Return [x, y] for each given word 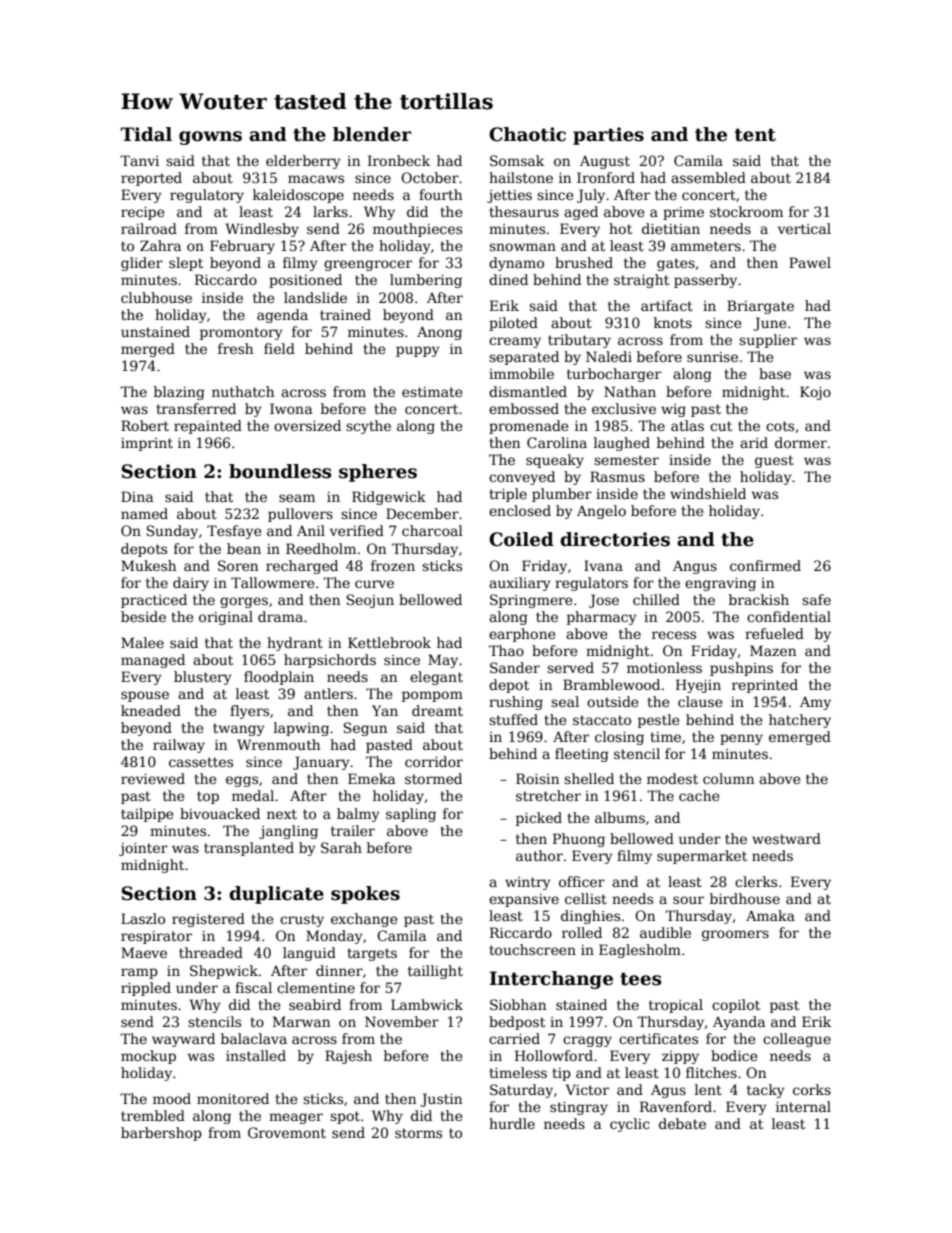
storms [418, 1133]
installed [256, 1055]
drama [280, 616]
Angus [695, 567]
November [402, 1021]
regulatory [207, 196]
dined [508, 279]
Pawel [810, 262]
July [591, 196]
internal [803, 1106]
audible [665, 932]
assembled [708, 177]
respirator [156, 937]
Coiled [521, 539]
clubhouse [156, 297]
